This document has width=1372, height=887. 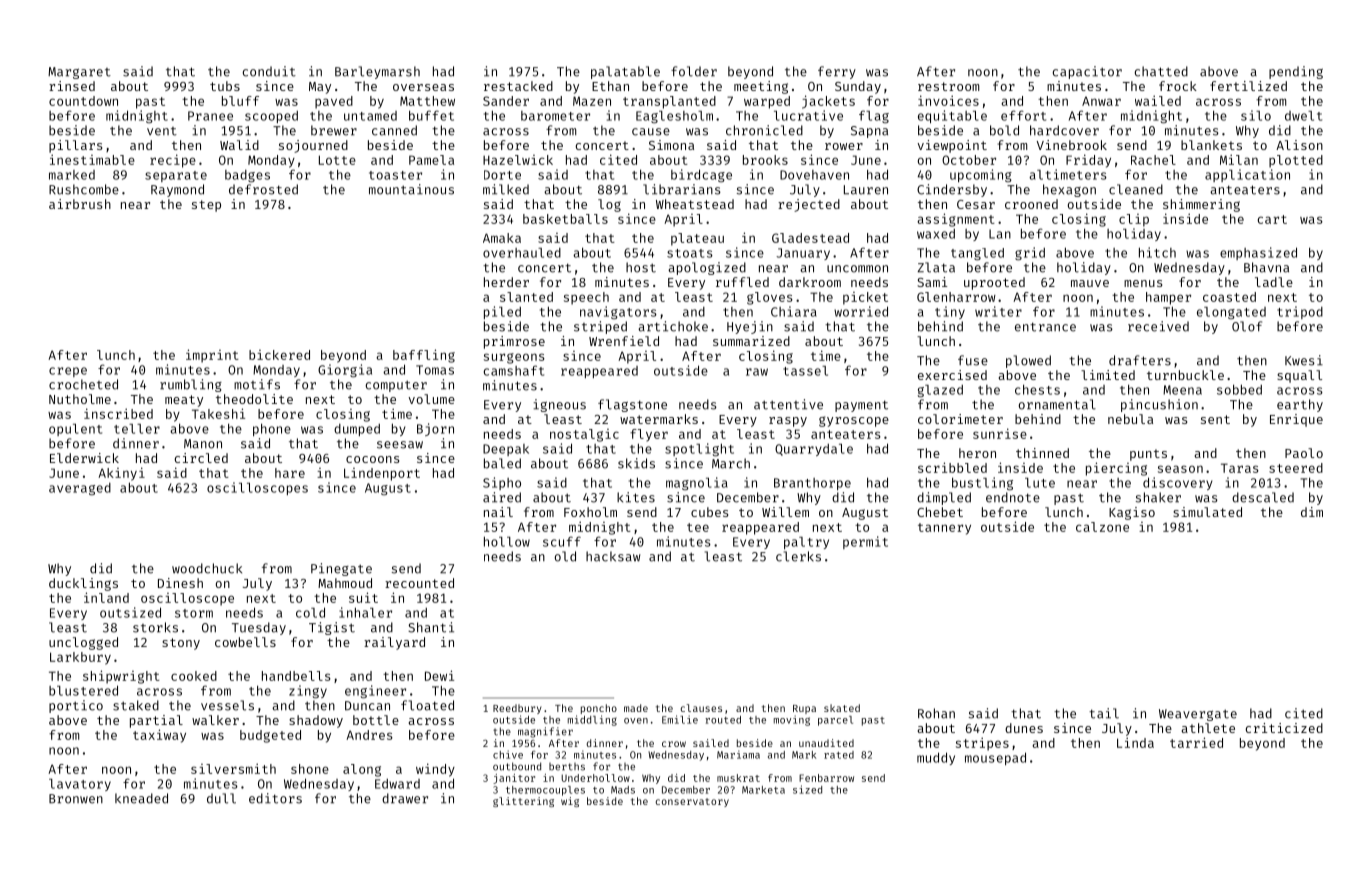 I want to click on mousepad, so click(x=995, y=758).
